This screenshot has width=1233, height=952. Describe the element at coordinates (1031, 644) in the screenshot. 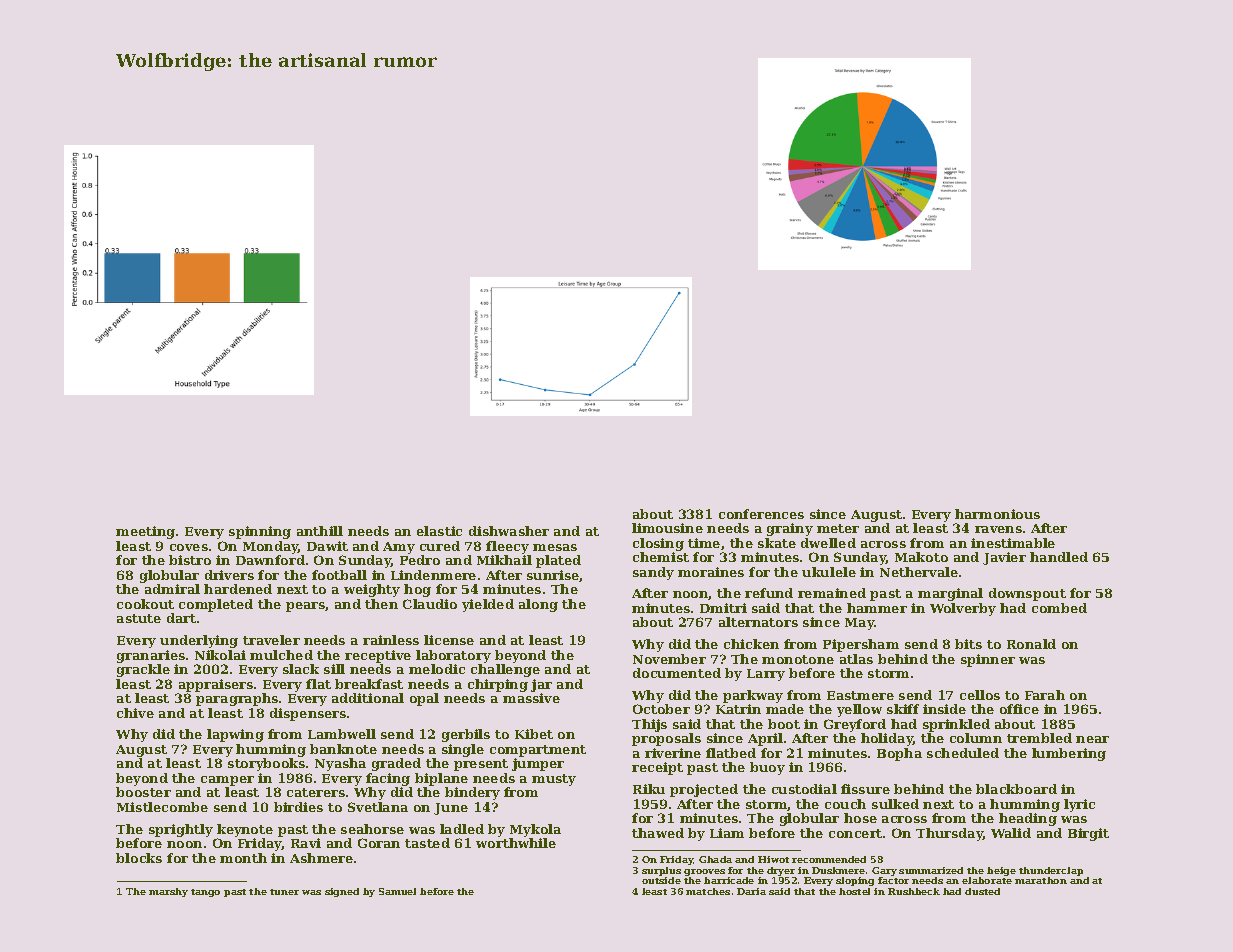

I see `Ronald` at that location.
